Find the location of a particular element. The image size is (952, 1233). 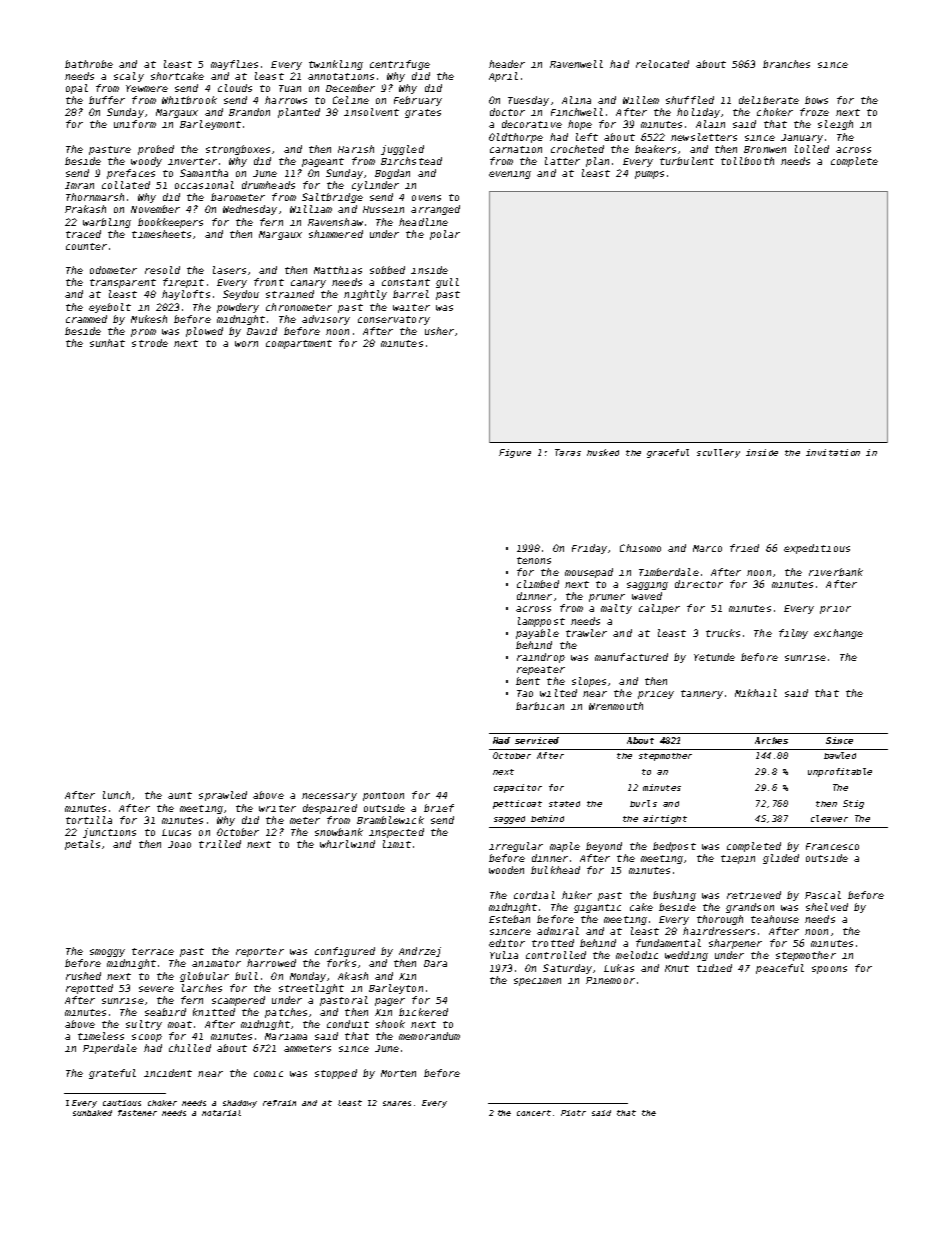

graceful is located at coordinates (668, 453).
